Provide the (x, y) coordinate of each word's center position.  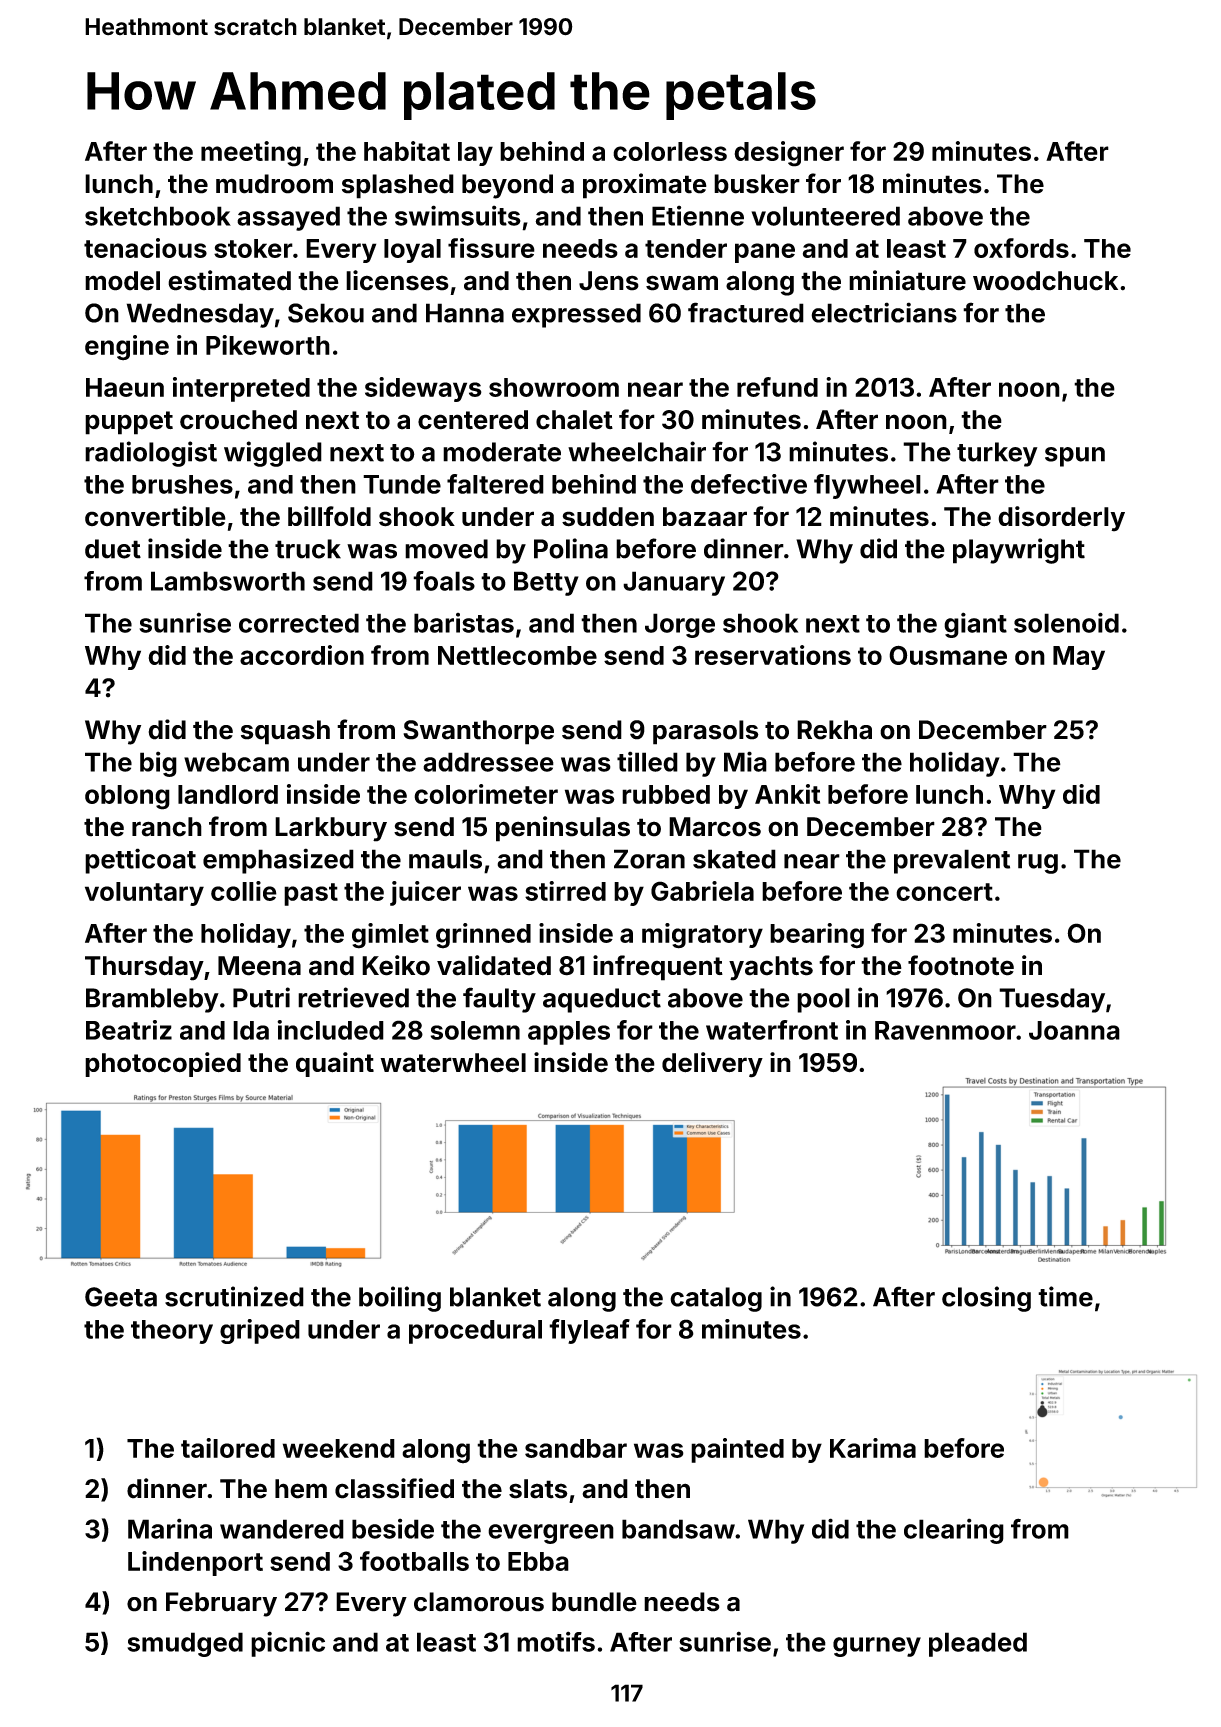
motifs (556, 1641)
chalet (574, 420)
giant (975, 625)
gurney (877, 1647)
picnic (288, 1644)
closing (986, 1299)
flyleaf (589, 1331)
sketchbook (158, 216)
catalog (716, 1299)
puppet (129, 423)
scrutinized (234, 1296)
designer (789, 154)
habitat (407, 151)
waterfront (772, 1030)
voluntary (144, 894)
